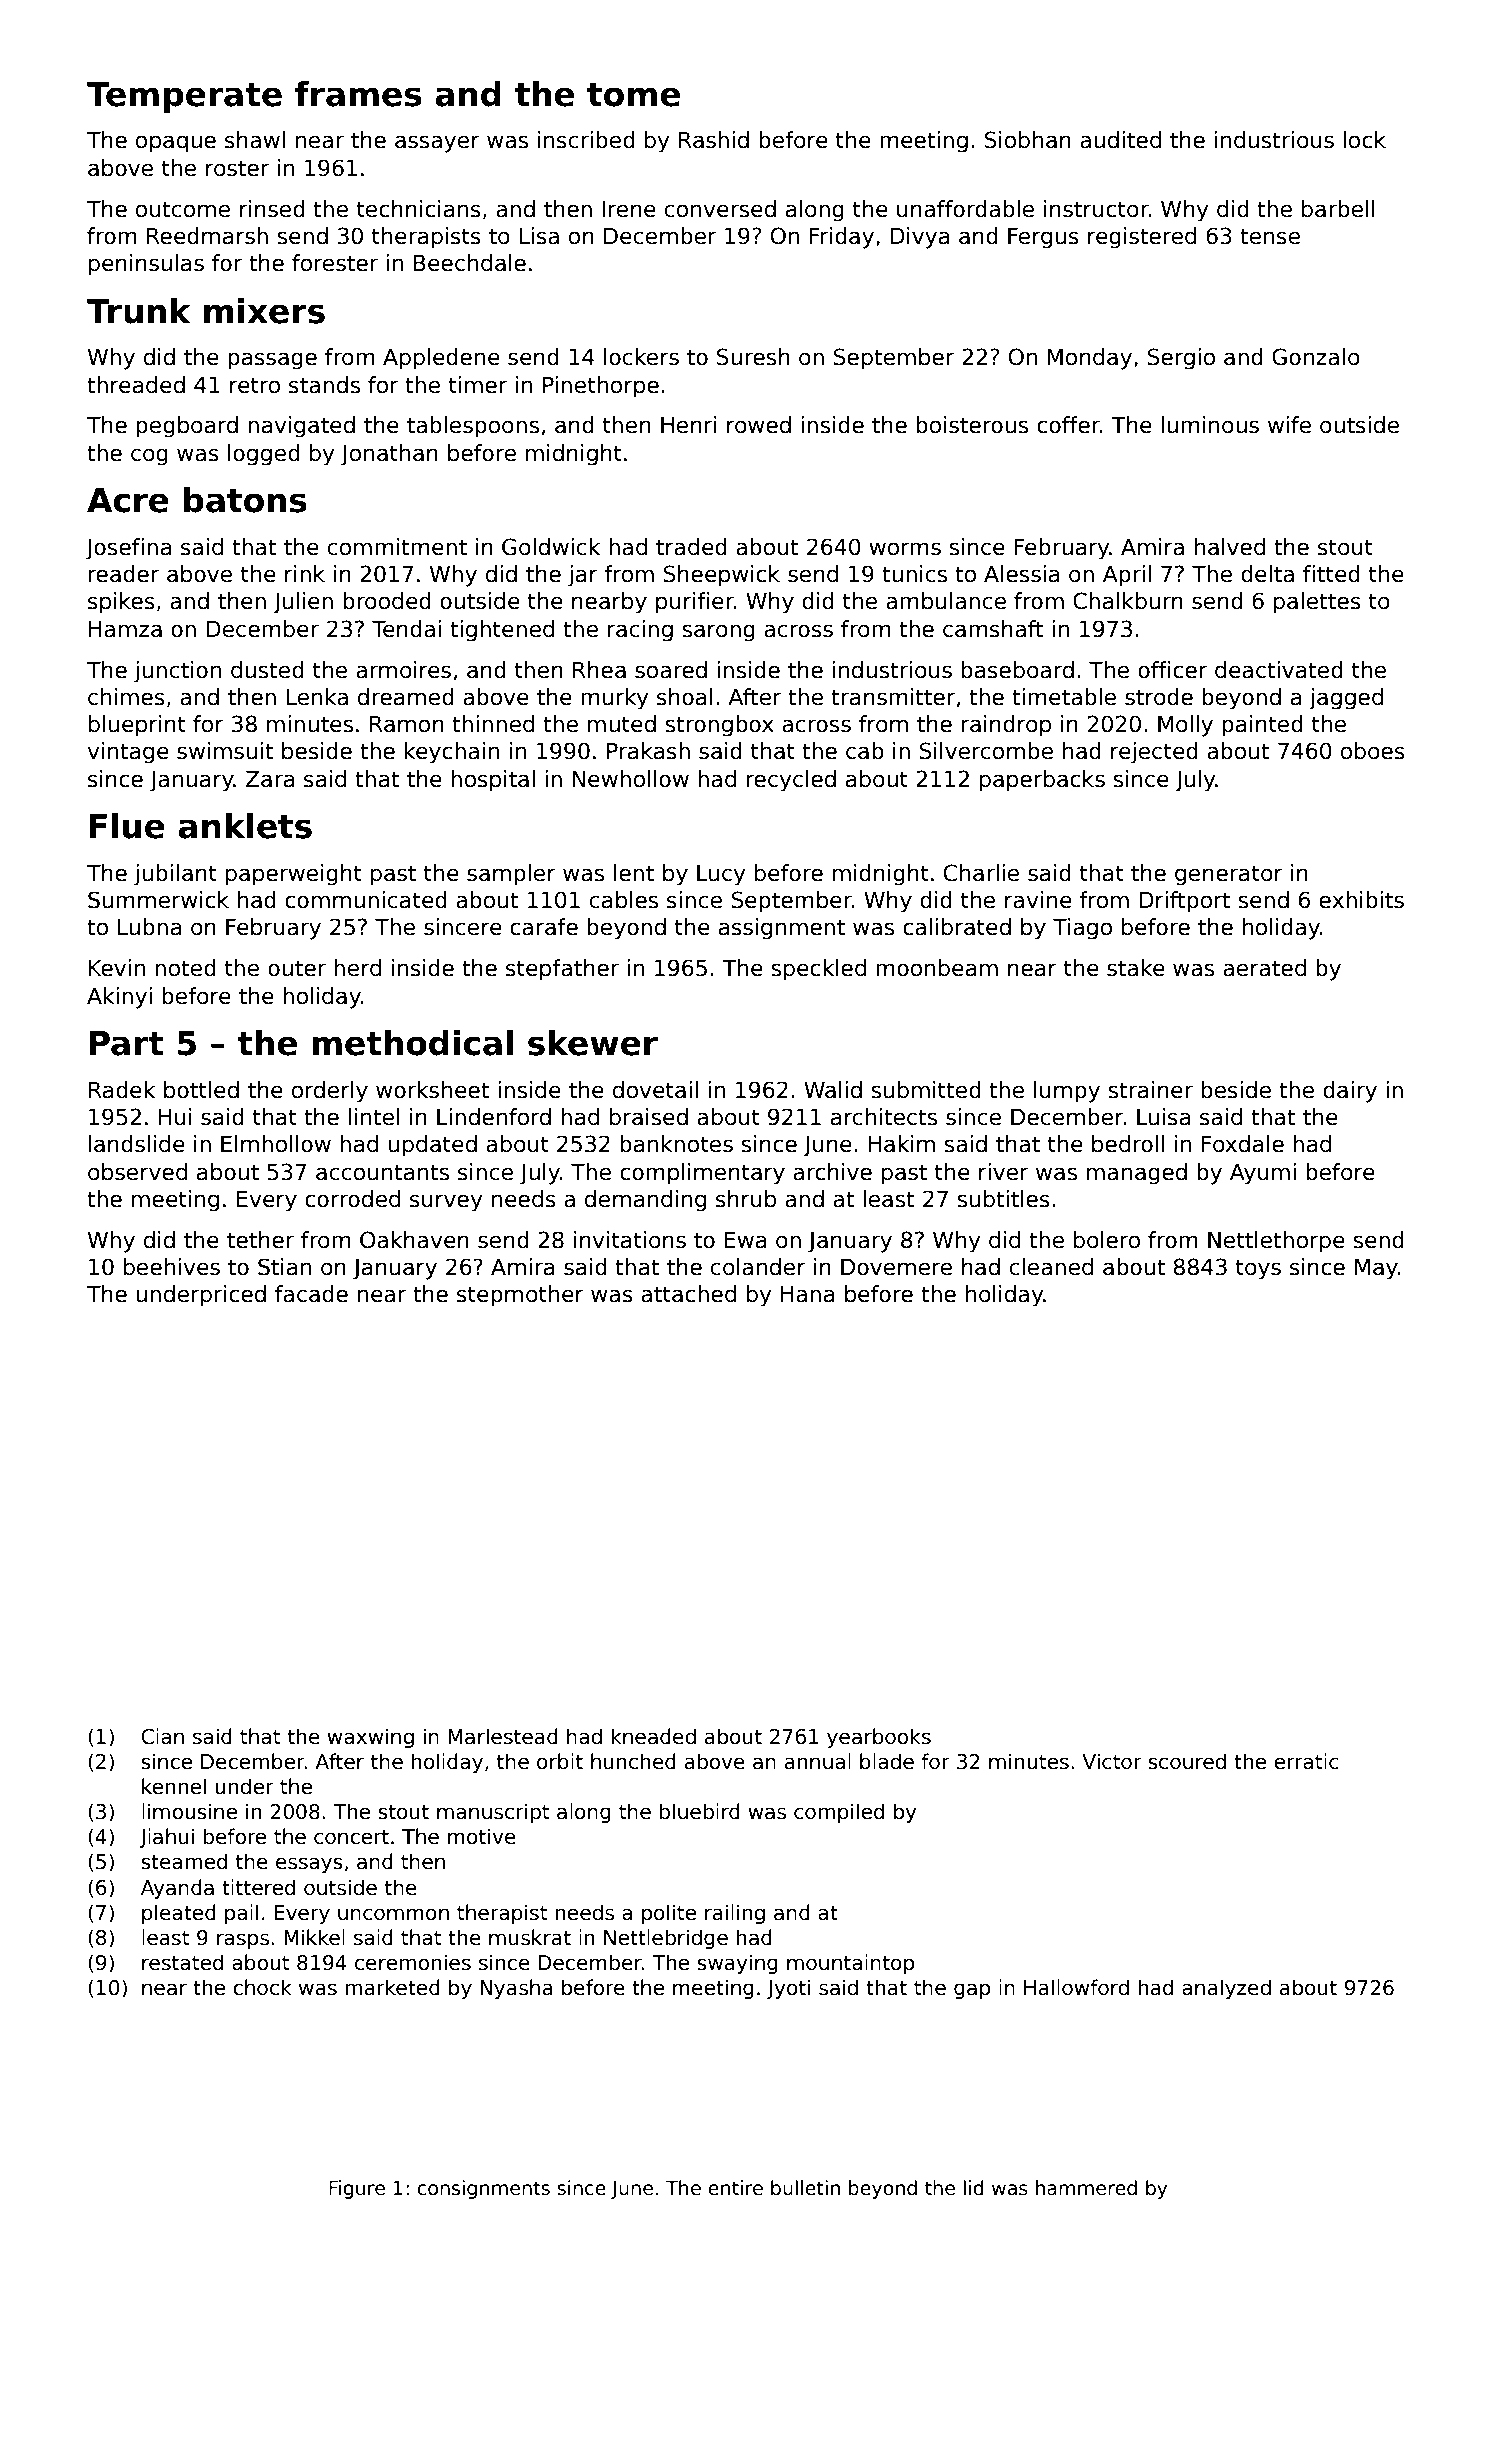  What do you see at coordinates (1051, 1267) in the screenshot?
I see `cleaned` at bounding box center [1051, 1267].
